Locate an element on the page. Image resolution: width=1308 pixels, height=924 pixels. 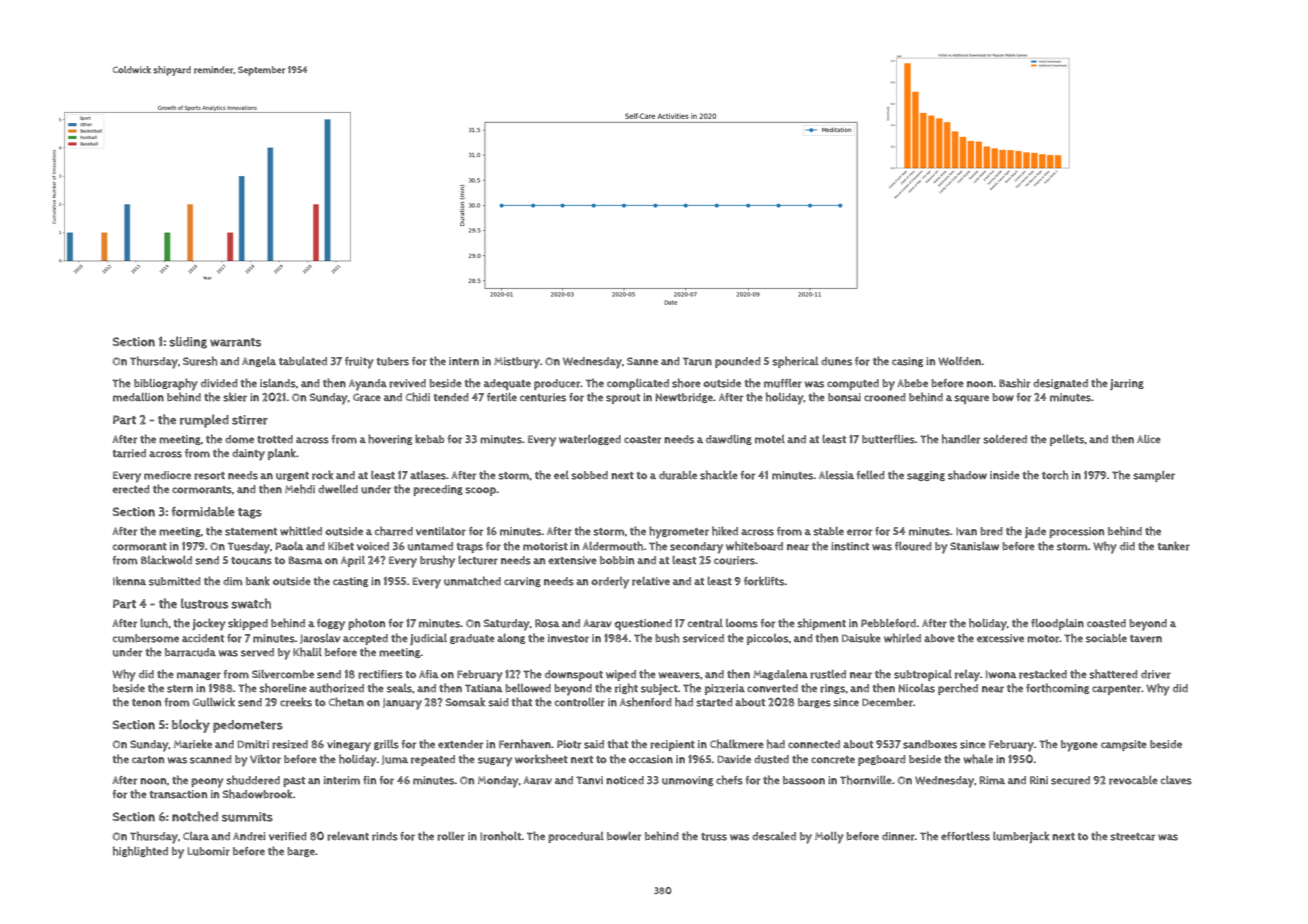
stern is located at coordinates (180, 689).
